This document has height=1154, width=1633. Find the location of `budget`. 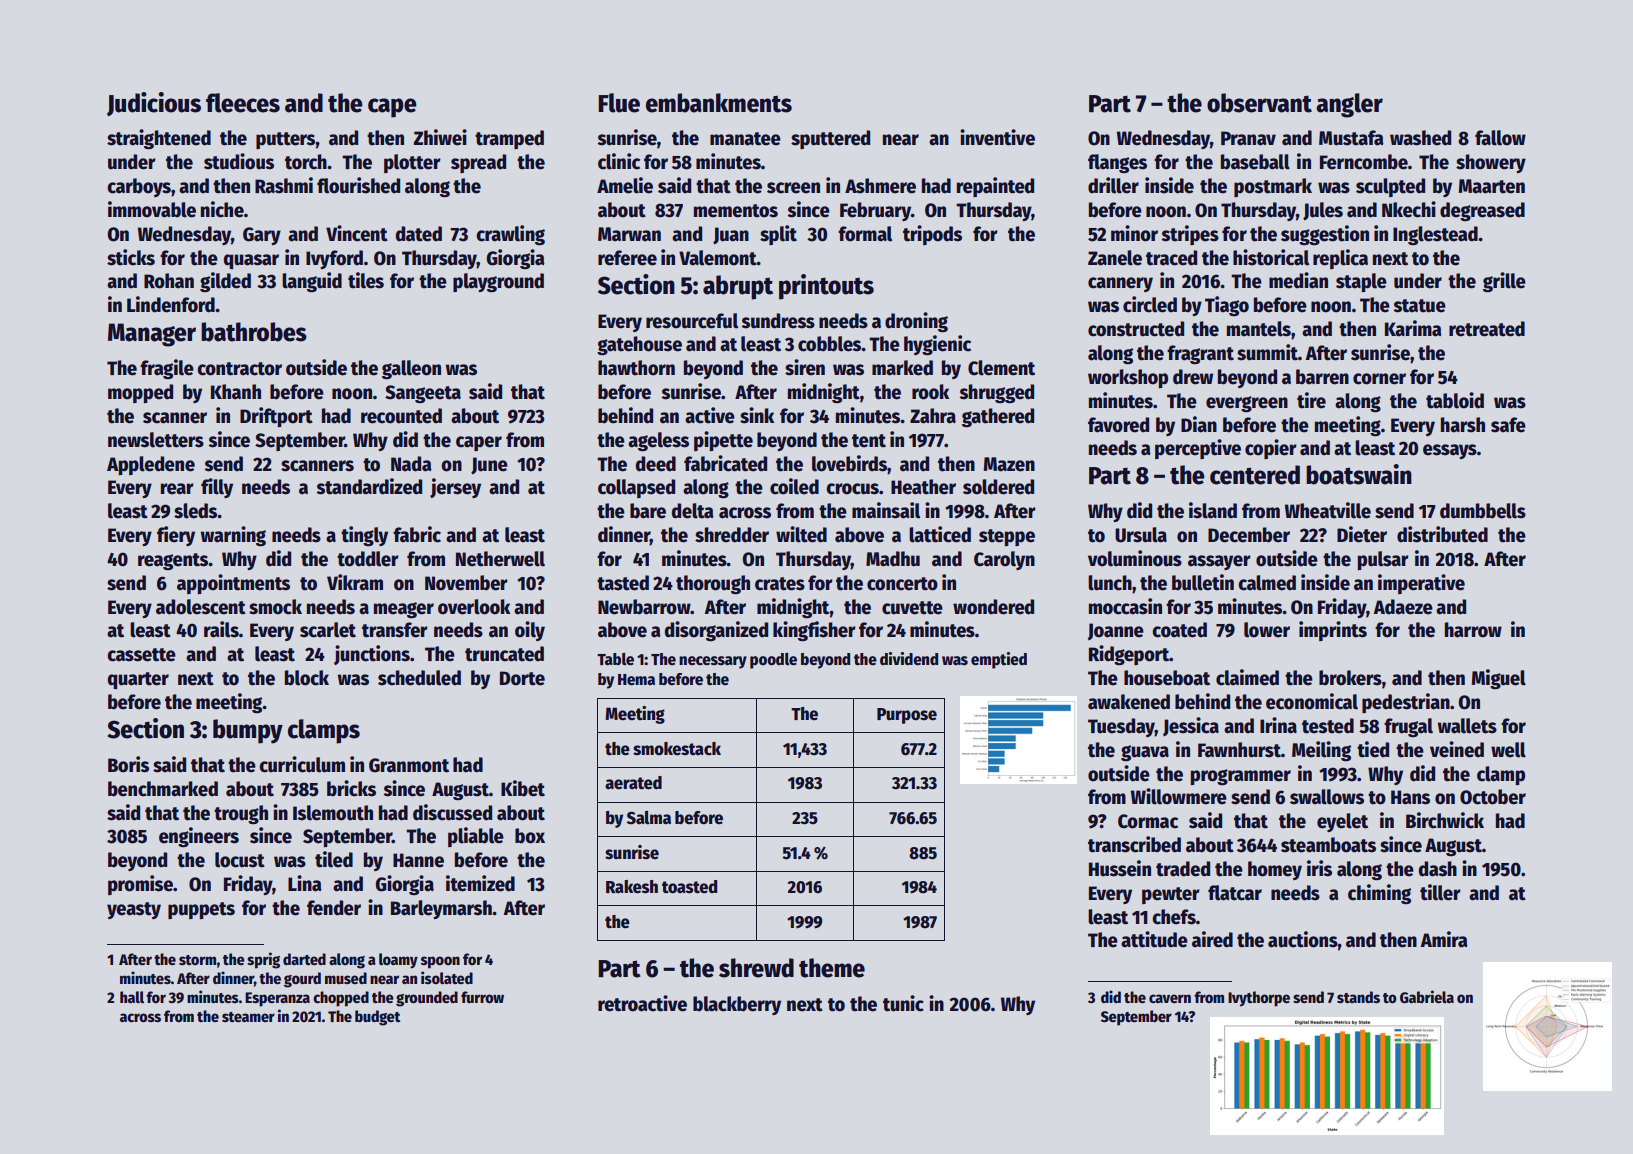

budget is located at coordinates (378, 1018).
